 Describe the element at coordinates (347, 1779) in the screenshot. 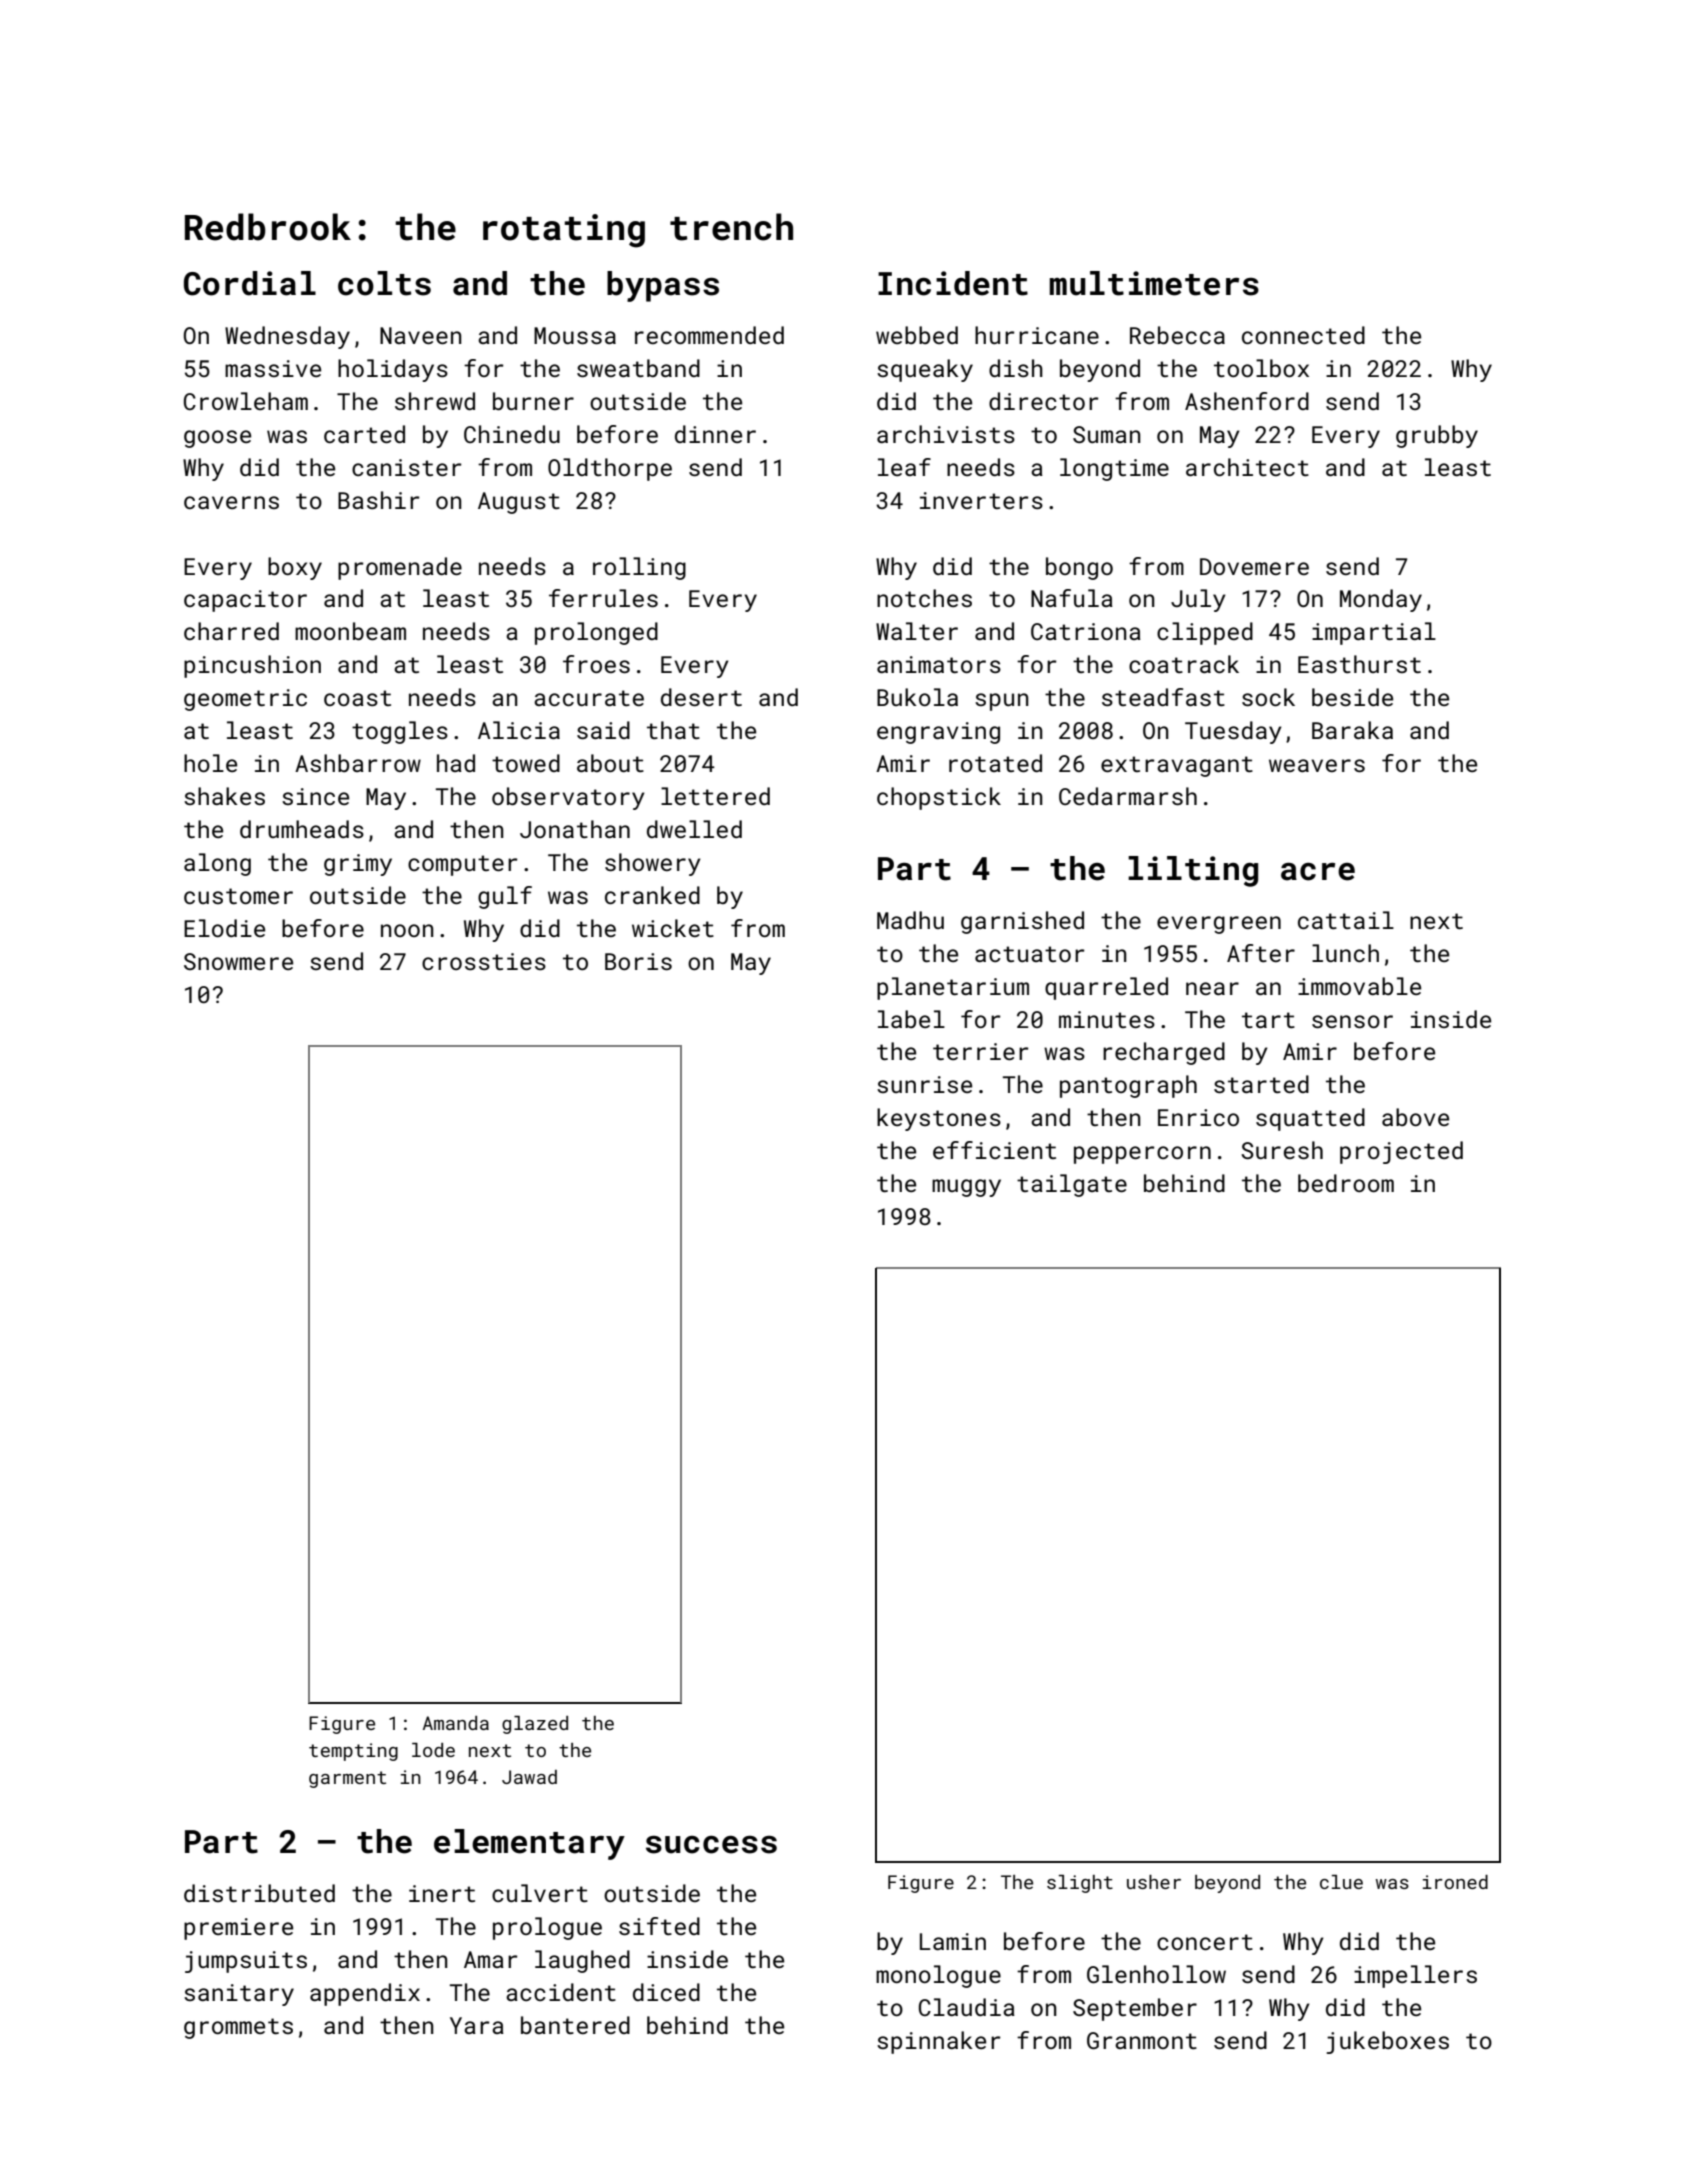

I see `garment` at that location.
